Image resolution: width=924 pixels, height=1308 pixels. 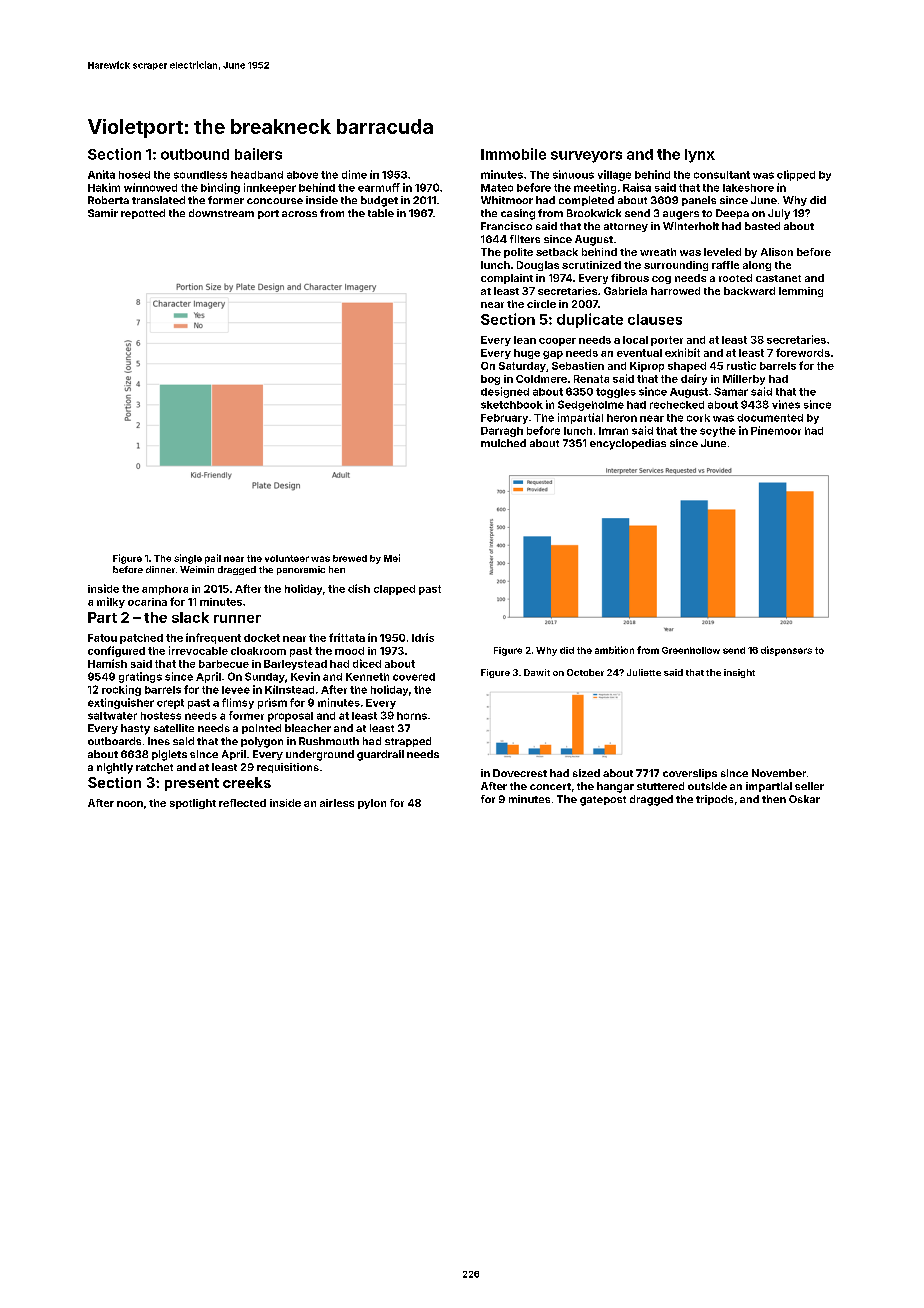 I want to click on complaint, so click(x=507, y=279).
